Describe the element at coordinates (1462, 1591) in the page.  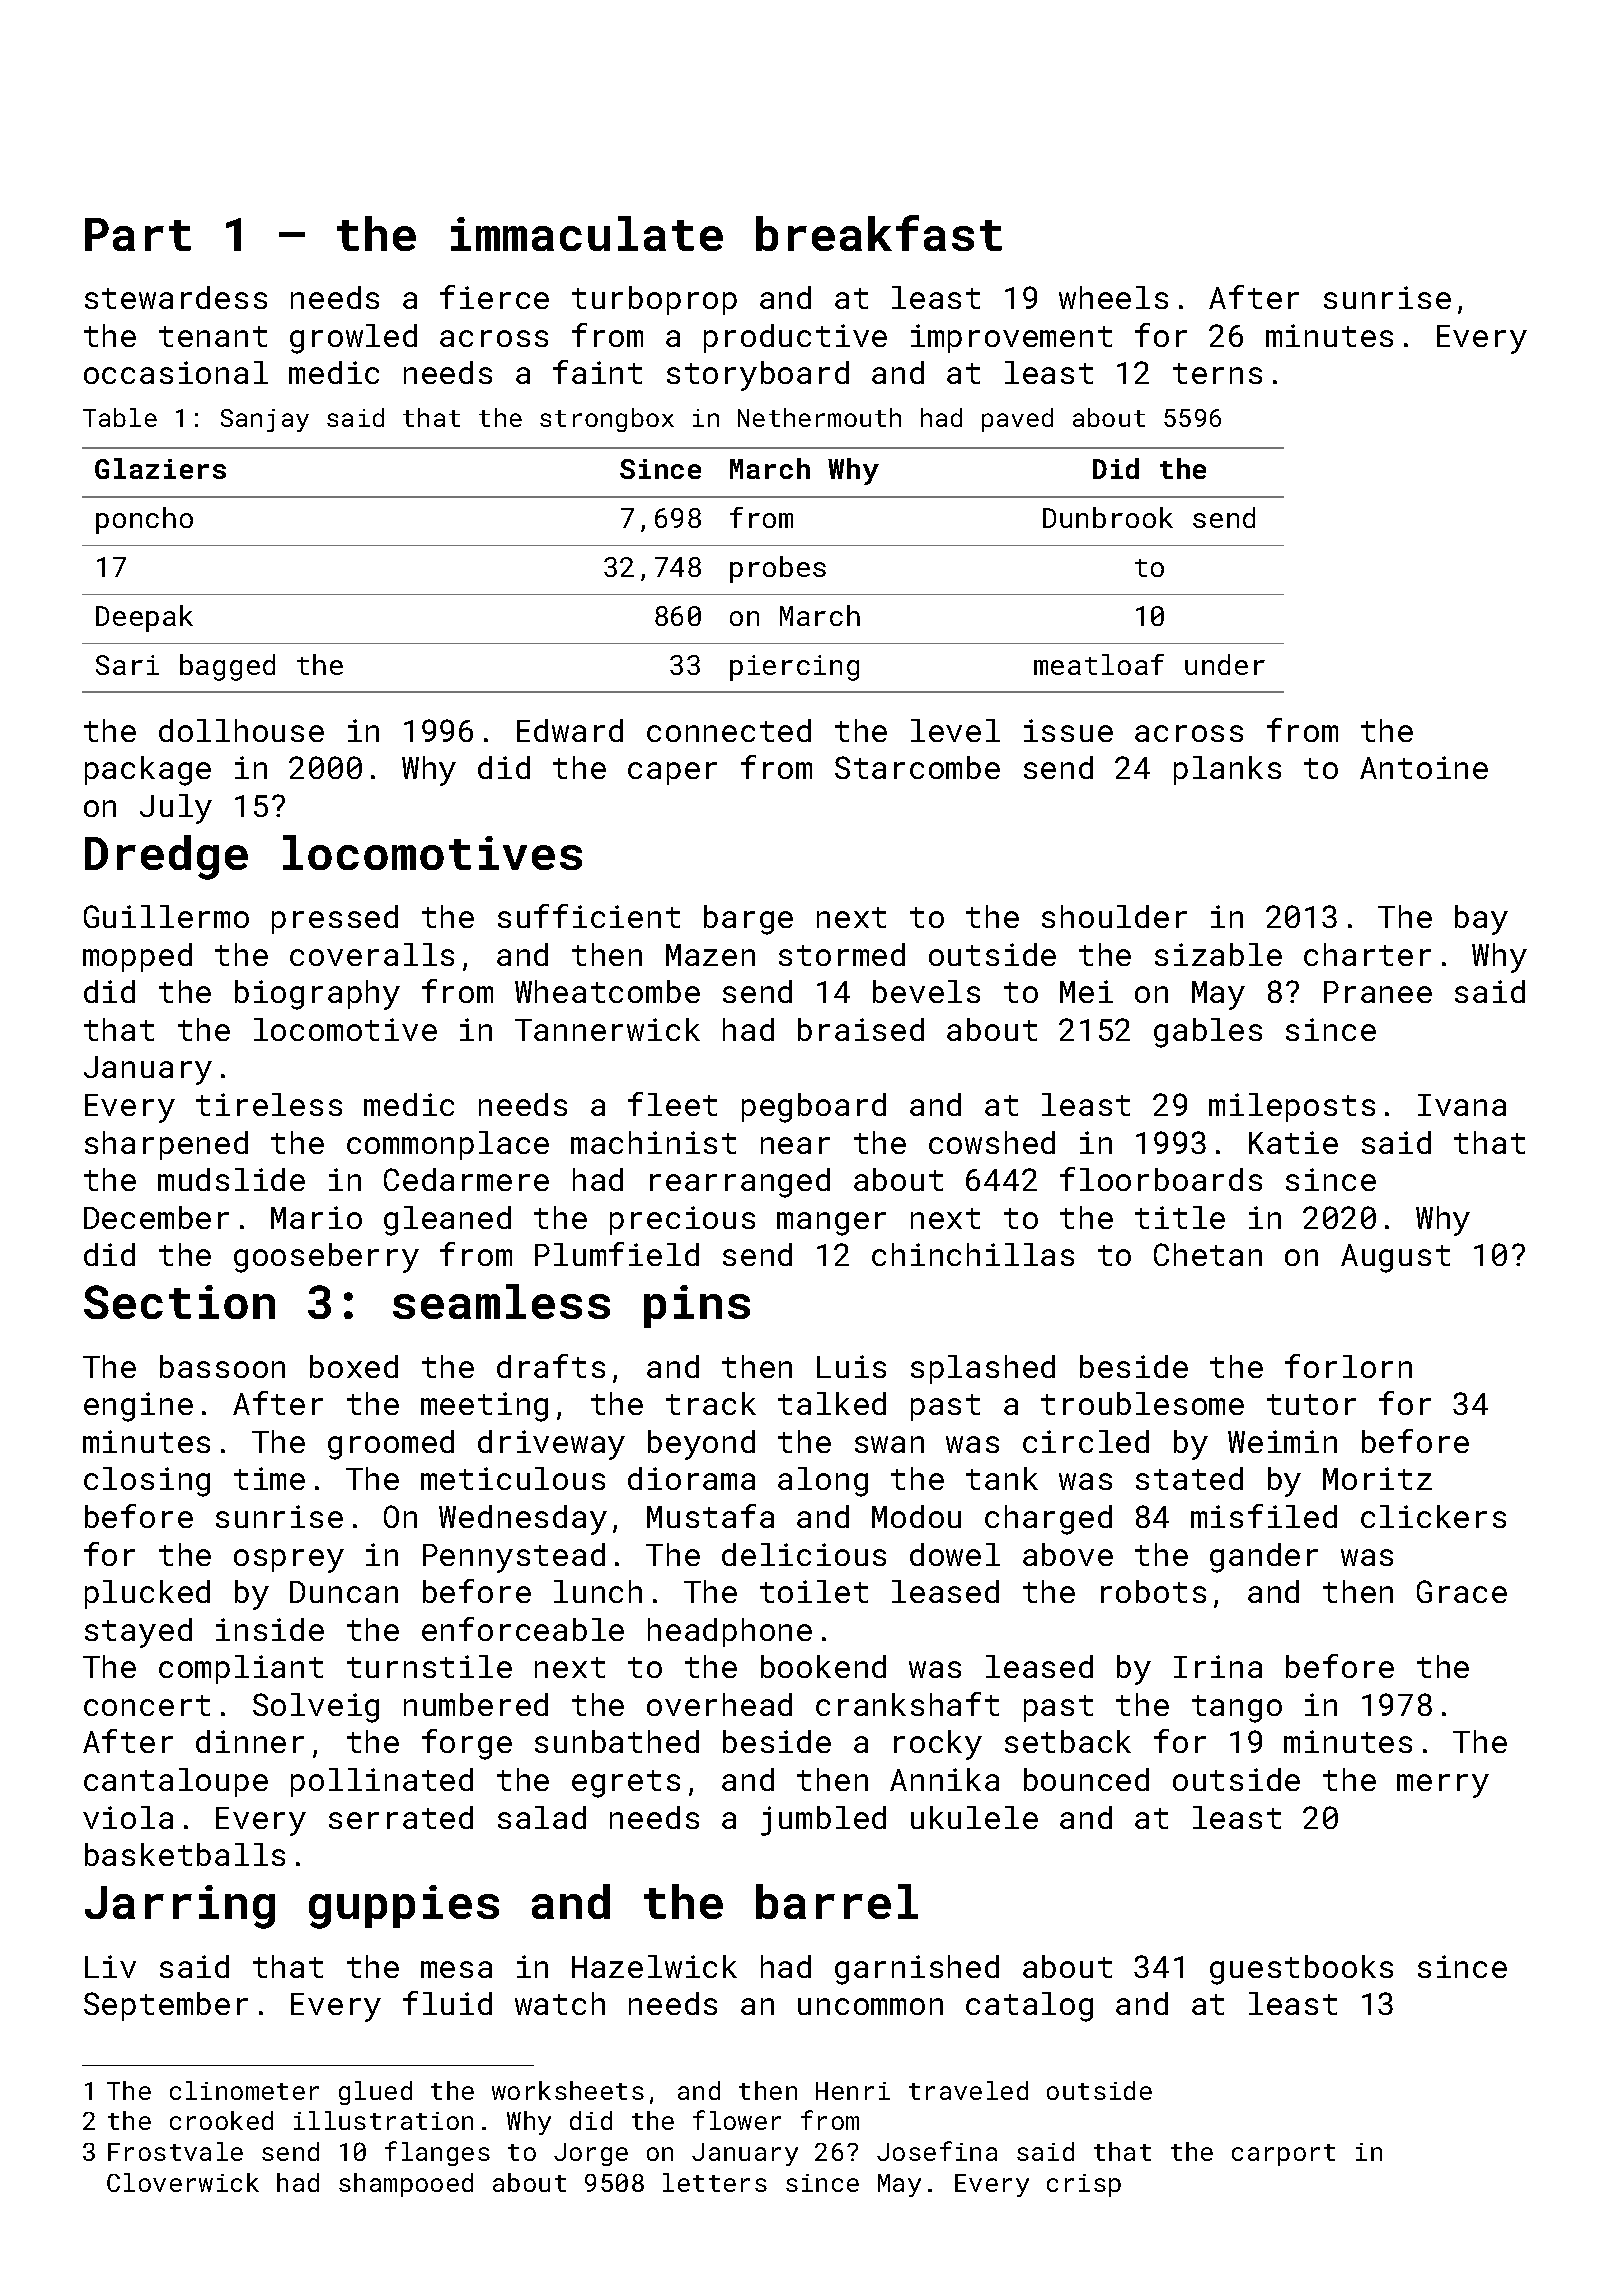
I see `Grace` at that location.
